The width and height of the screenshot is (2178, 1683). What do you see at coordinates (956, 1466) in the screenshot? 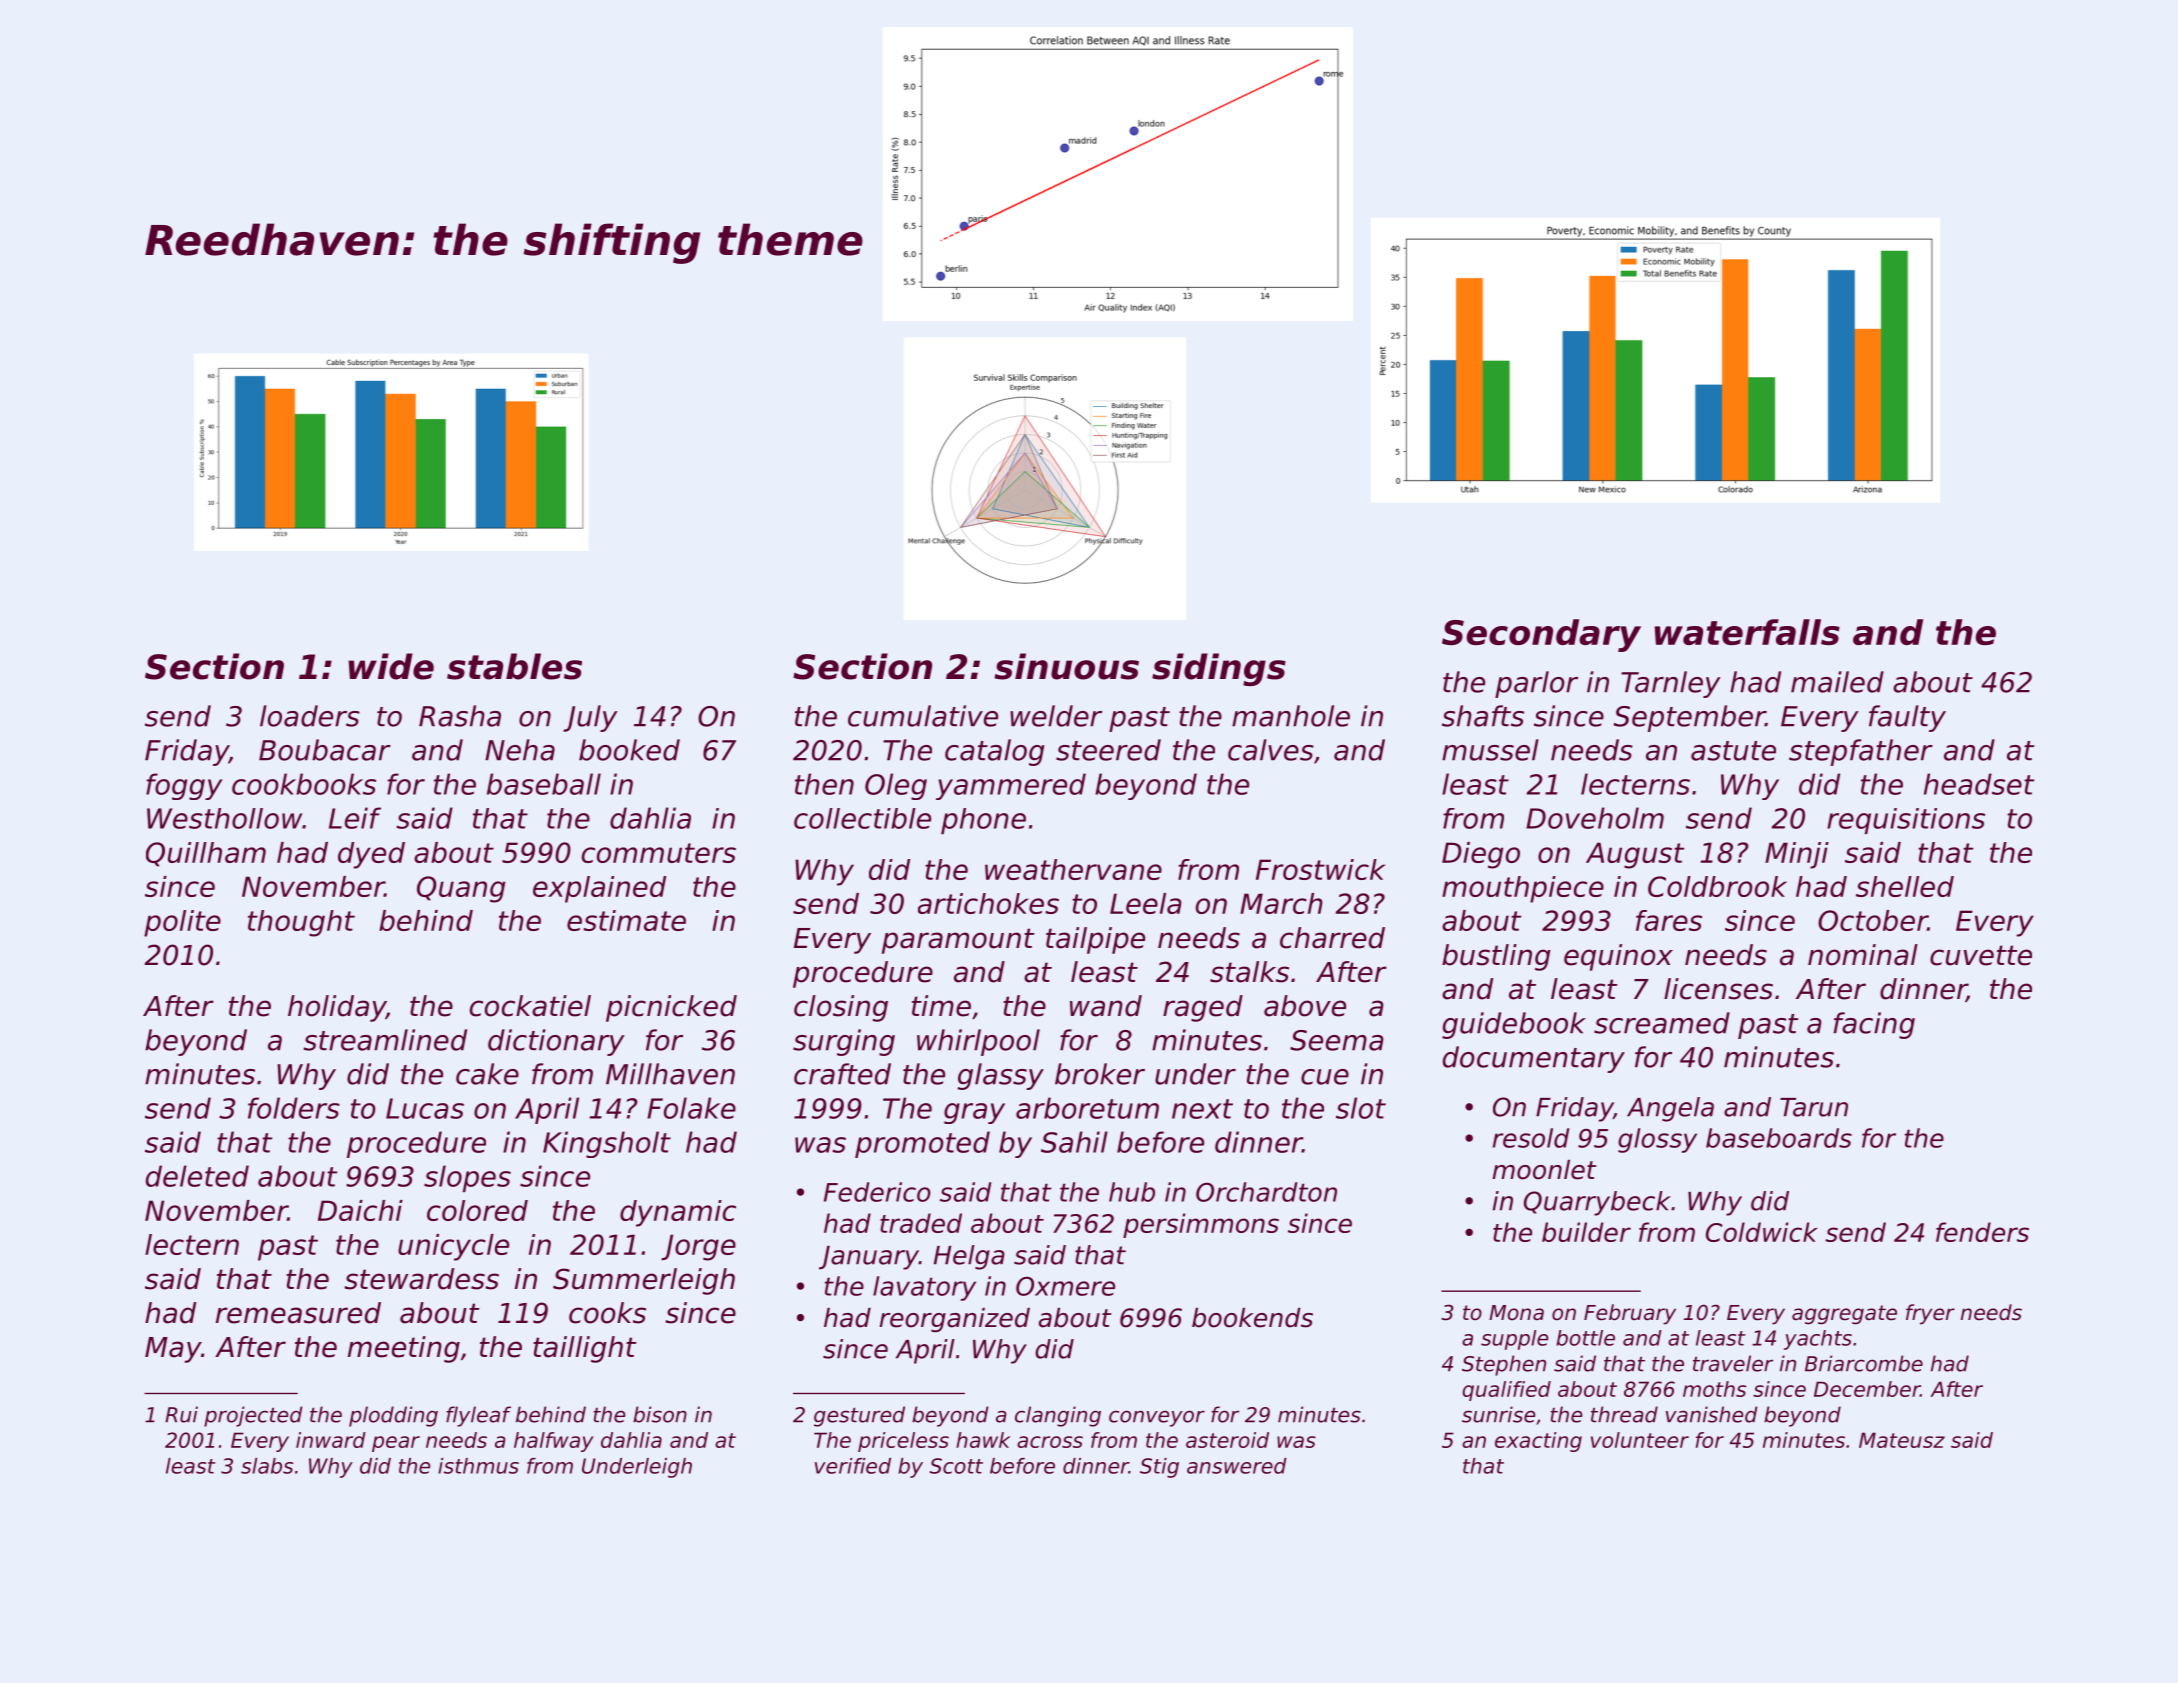
I see `Scott` at bounding box center [956, 1466].
